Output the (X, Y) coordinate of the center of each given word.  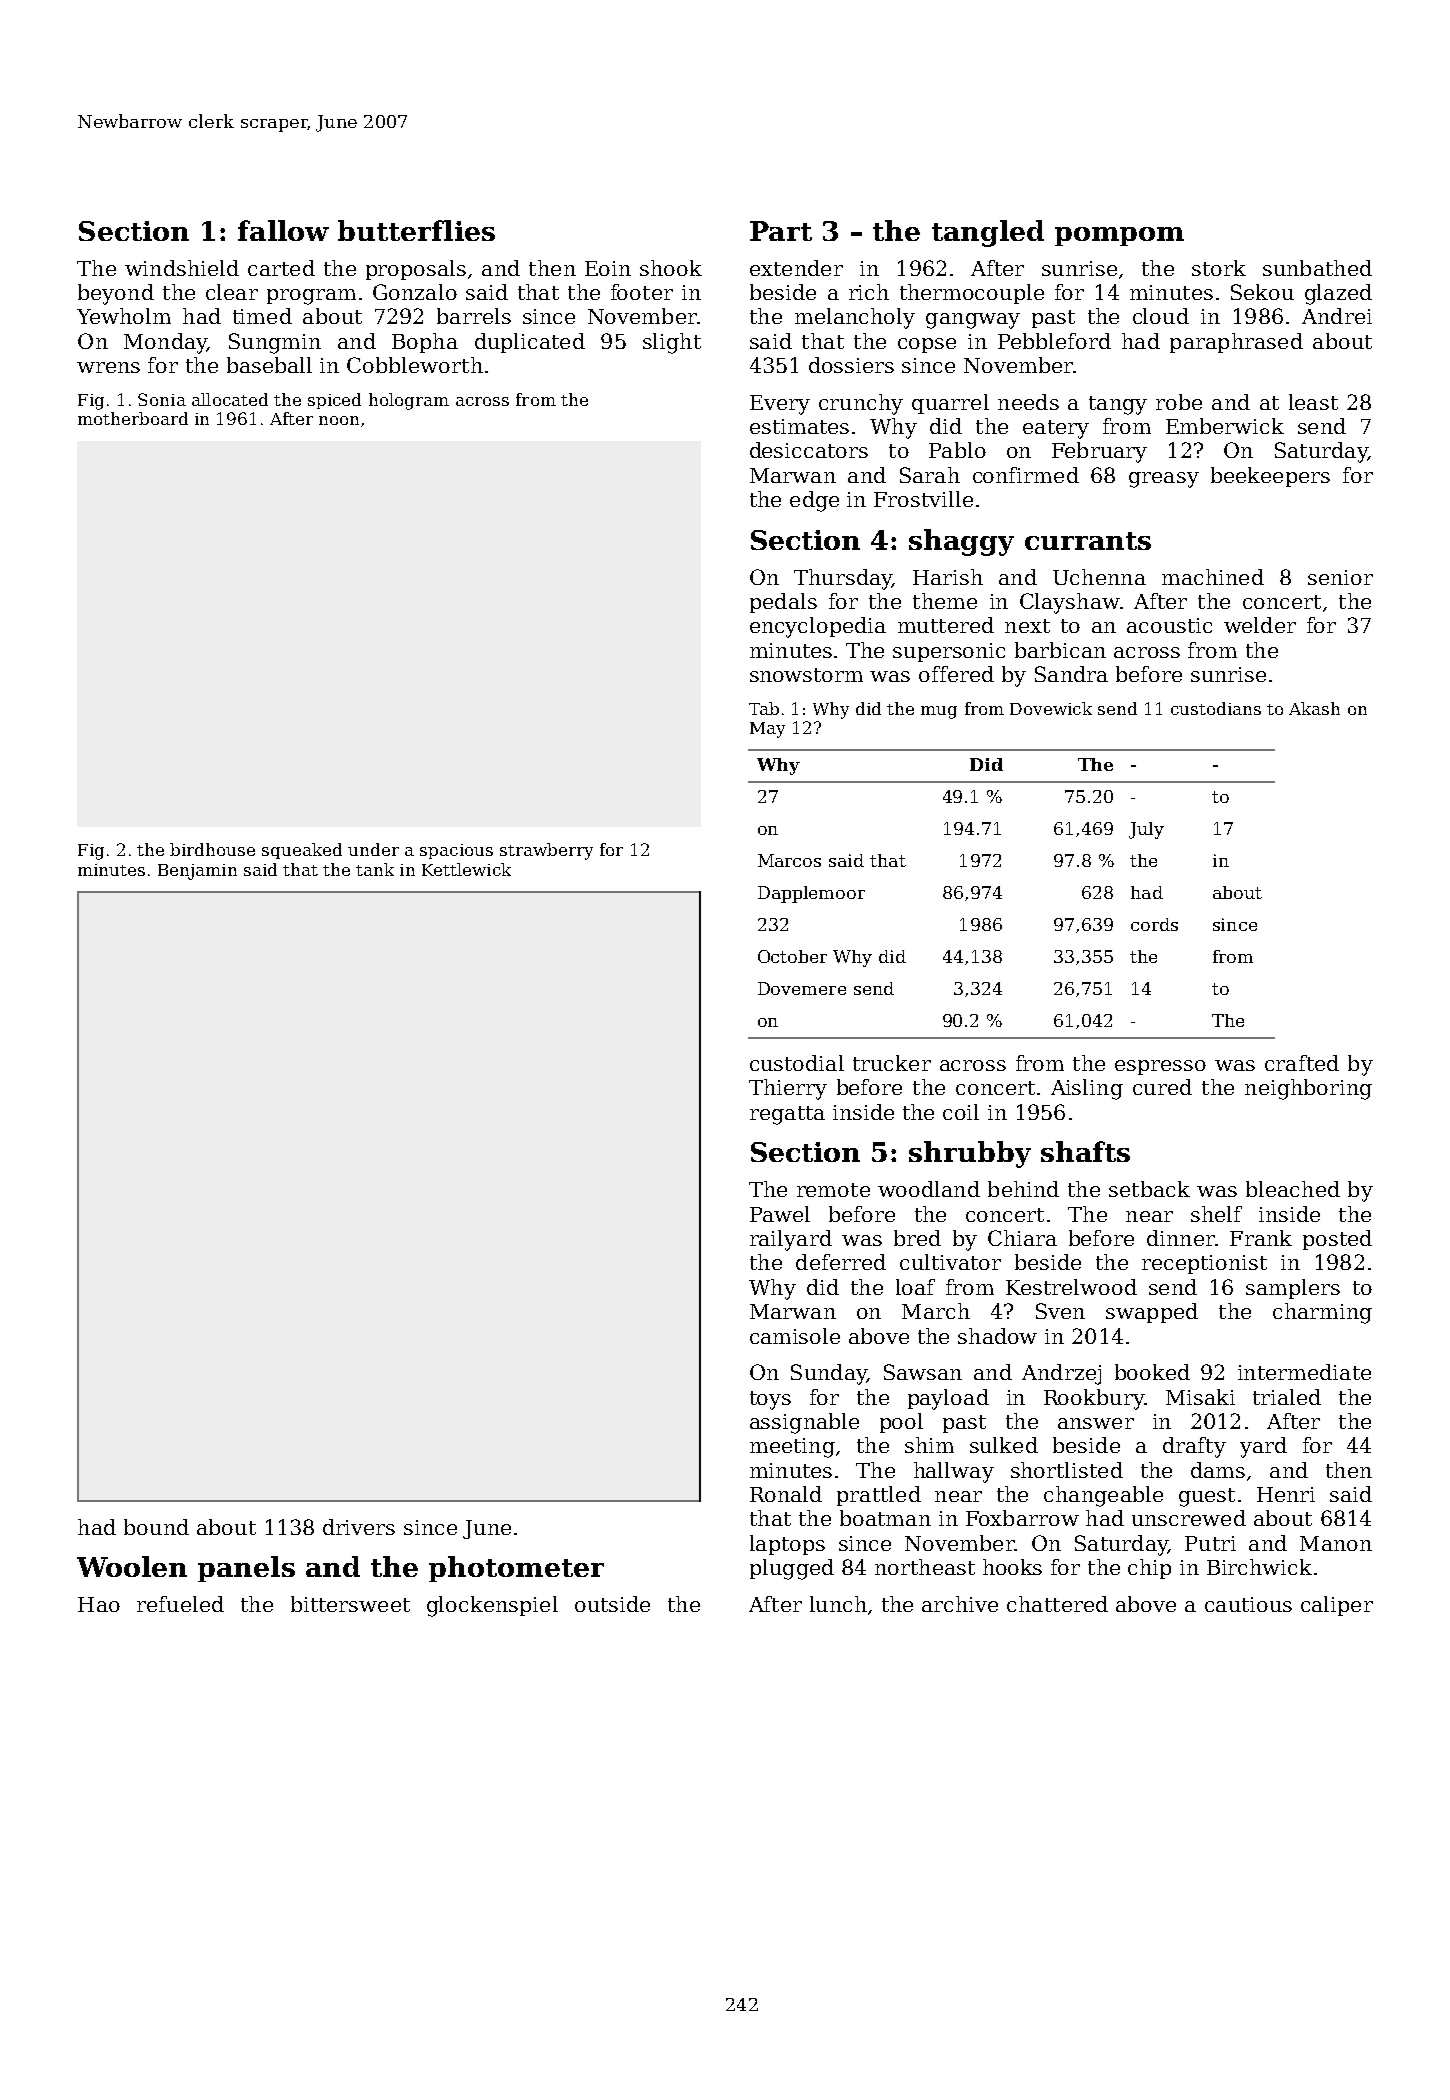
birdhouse (212, 849)
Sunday (829, 1374)
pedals (783, 603)
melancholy (855, 318)
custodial (797, 1063)
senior (1340, 577)
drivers (359, 1527)
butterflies (416, 230)
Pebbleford (1054, 341)
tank (375, 869)
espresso (1160, 1067)
